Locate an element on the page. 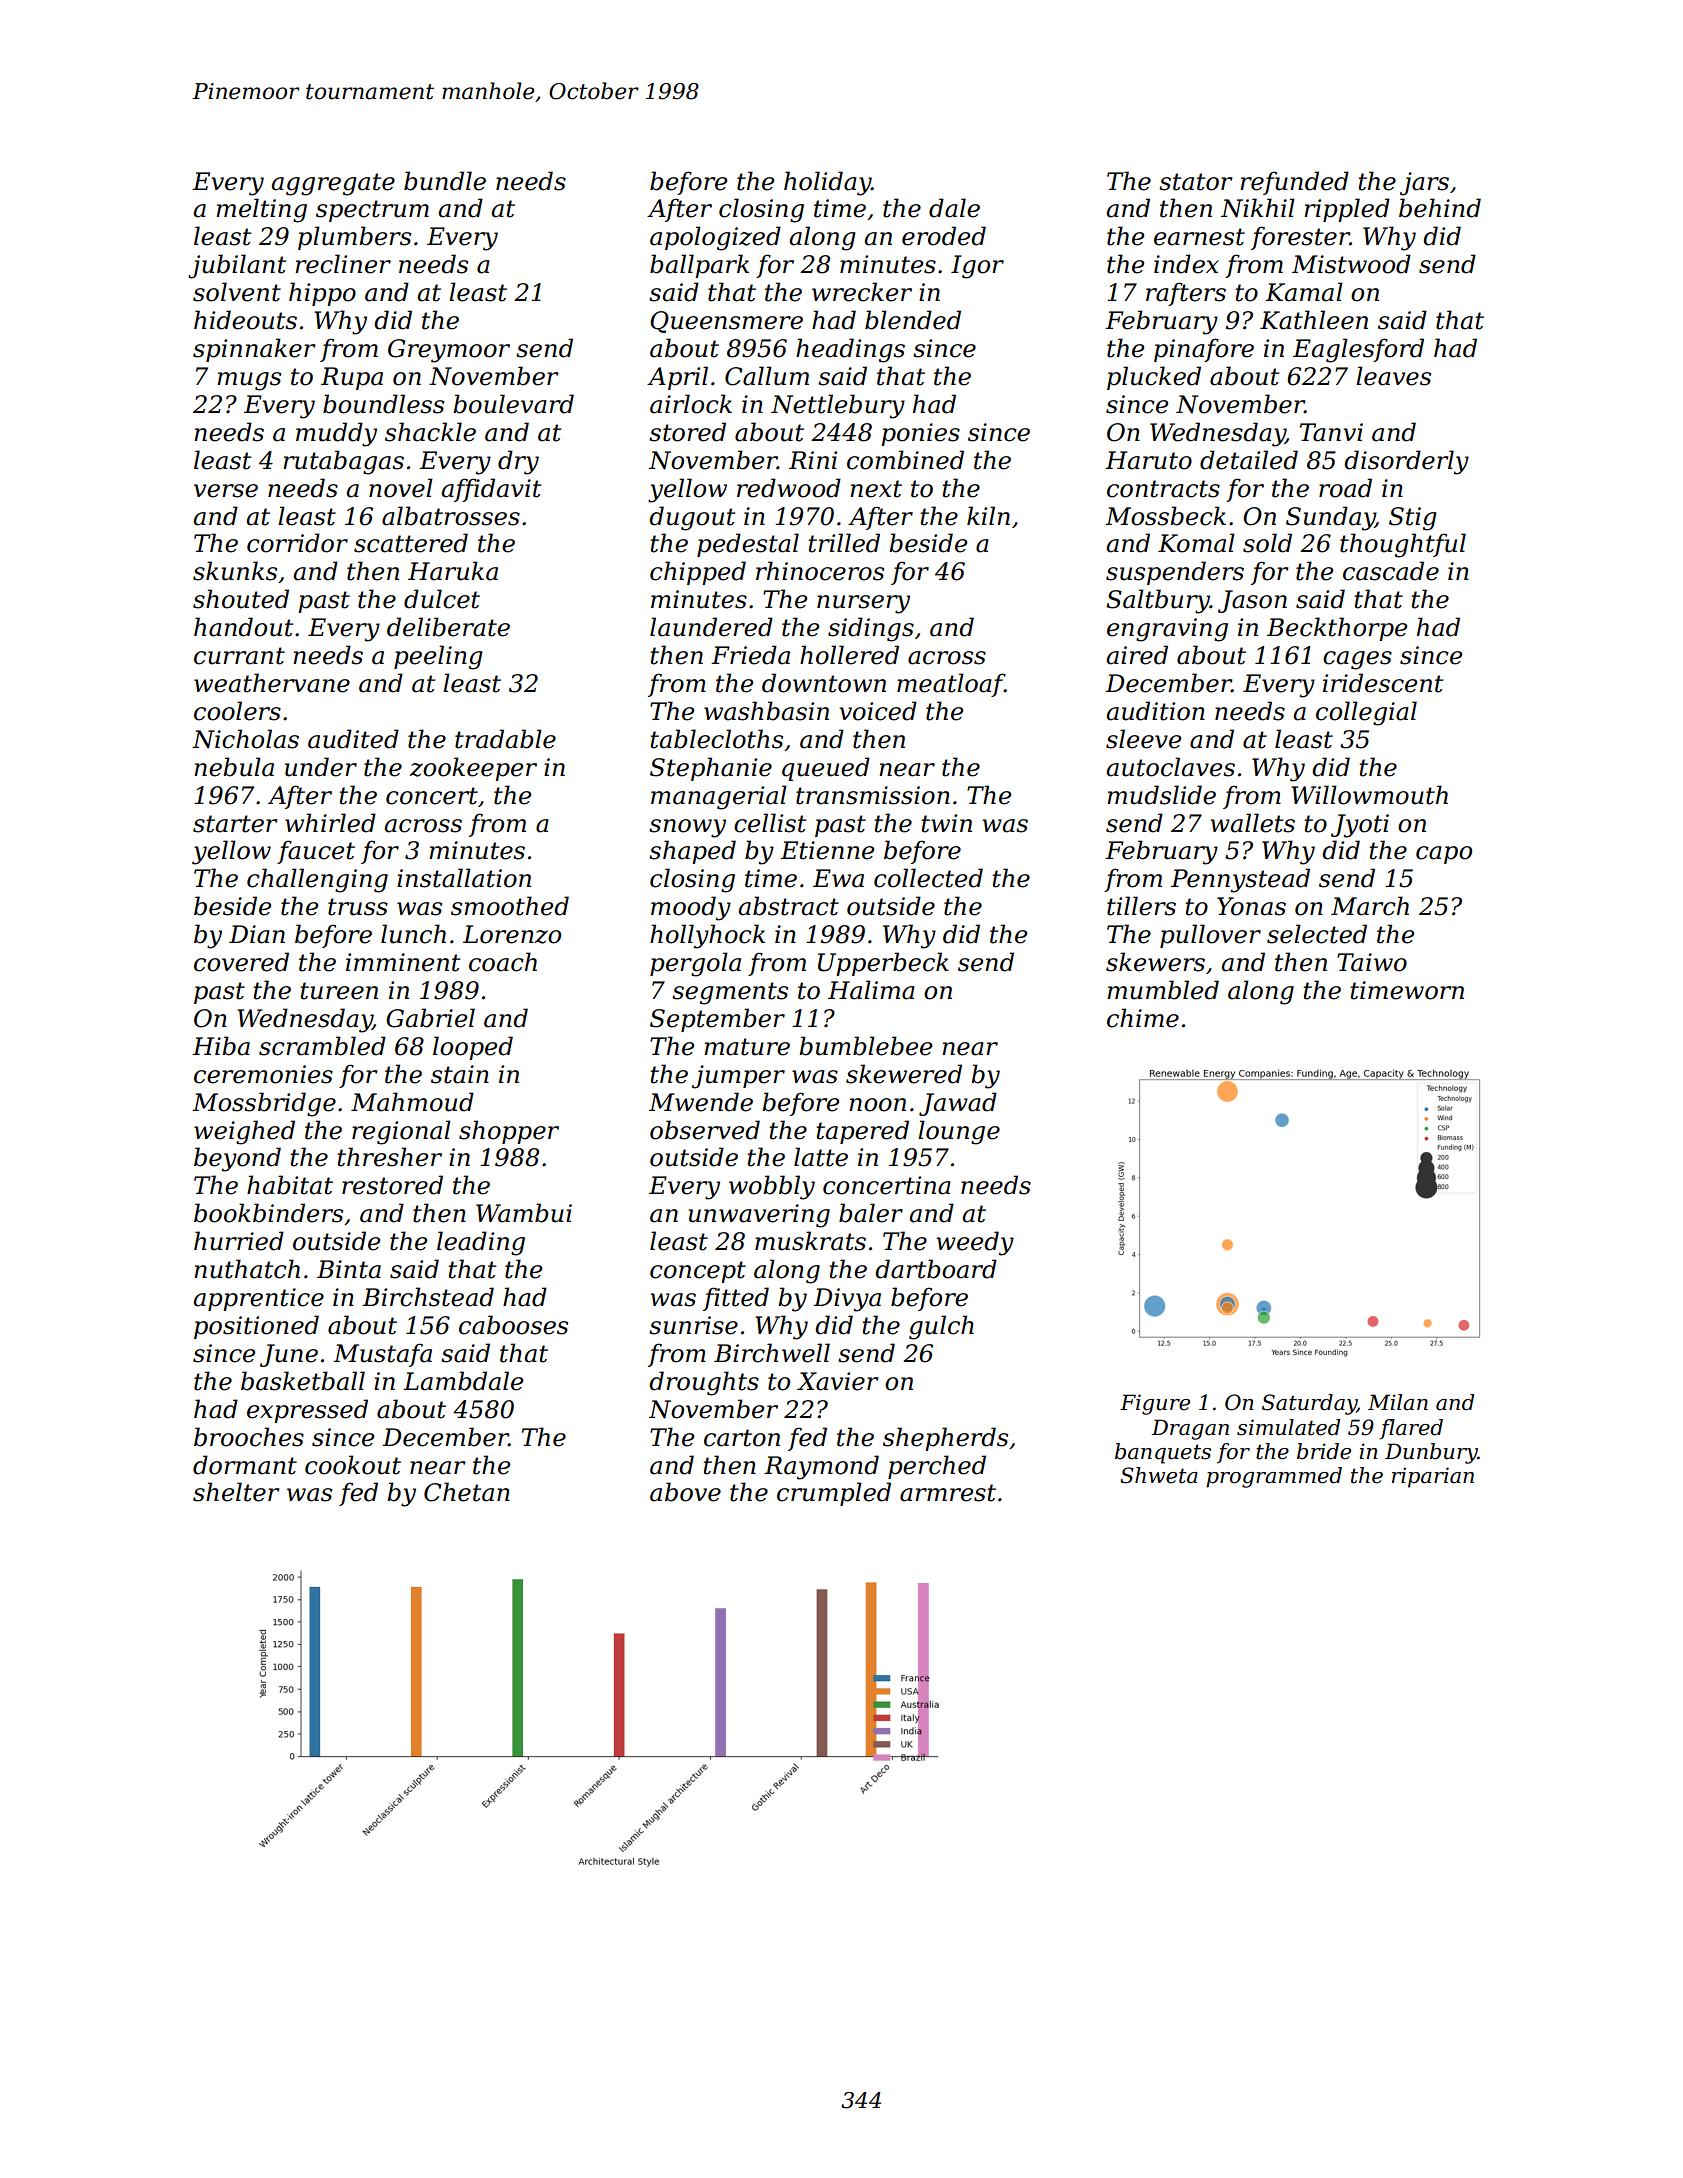 The width and height of the image is (1683, 2178). leaves is located at coordinates (1393, 376).
